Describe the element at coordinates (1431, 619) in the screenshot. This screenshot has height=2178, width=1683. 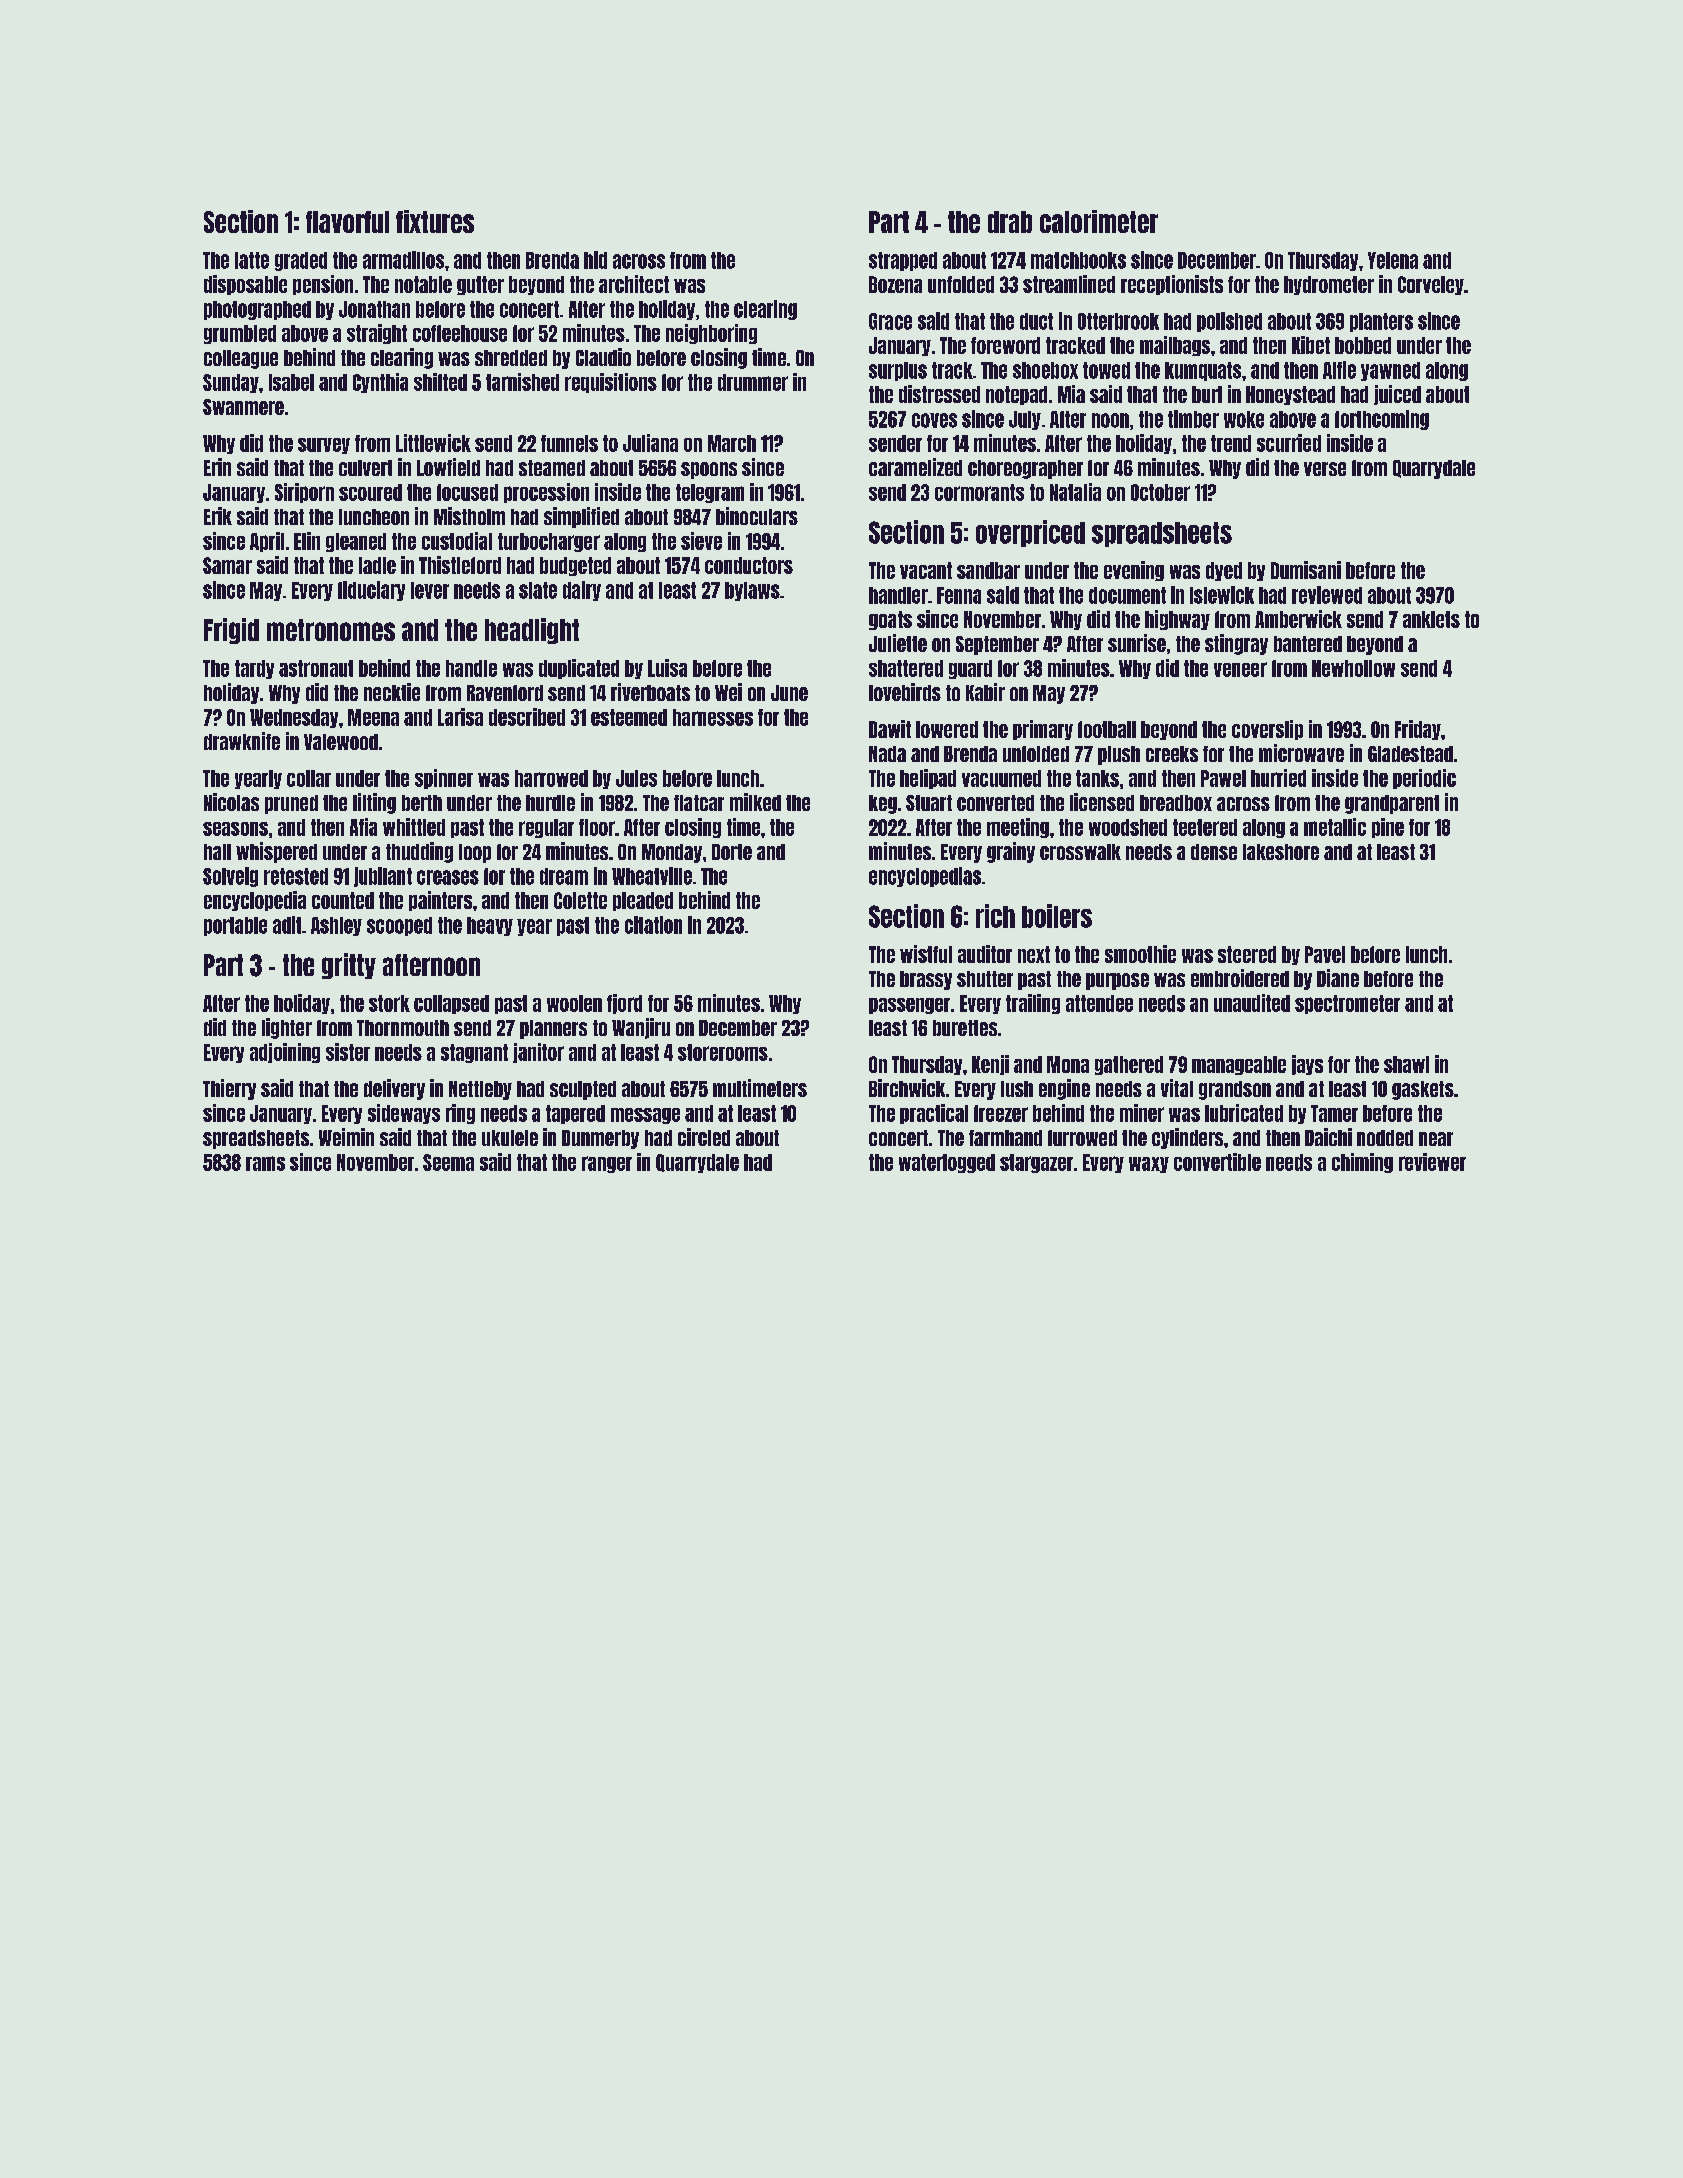
I see `anklets` at that location.
